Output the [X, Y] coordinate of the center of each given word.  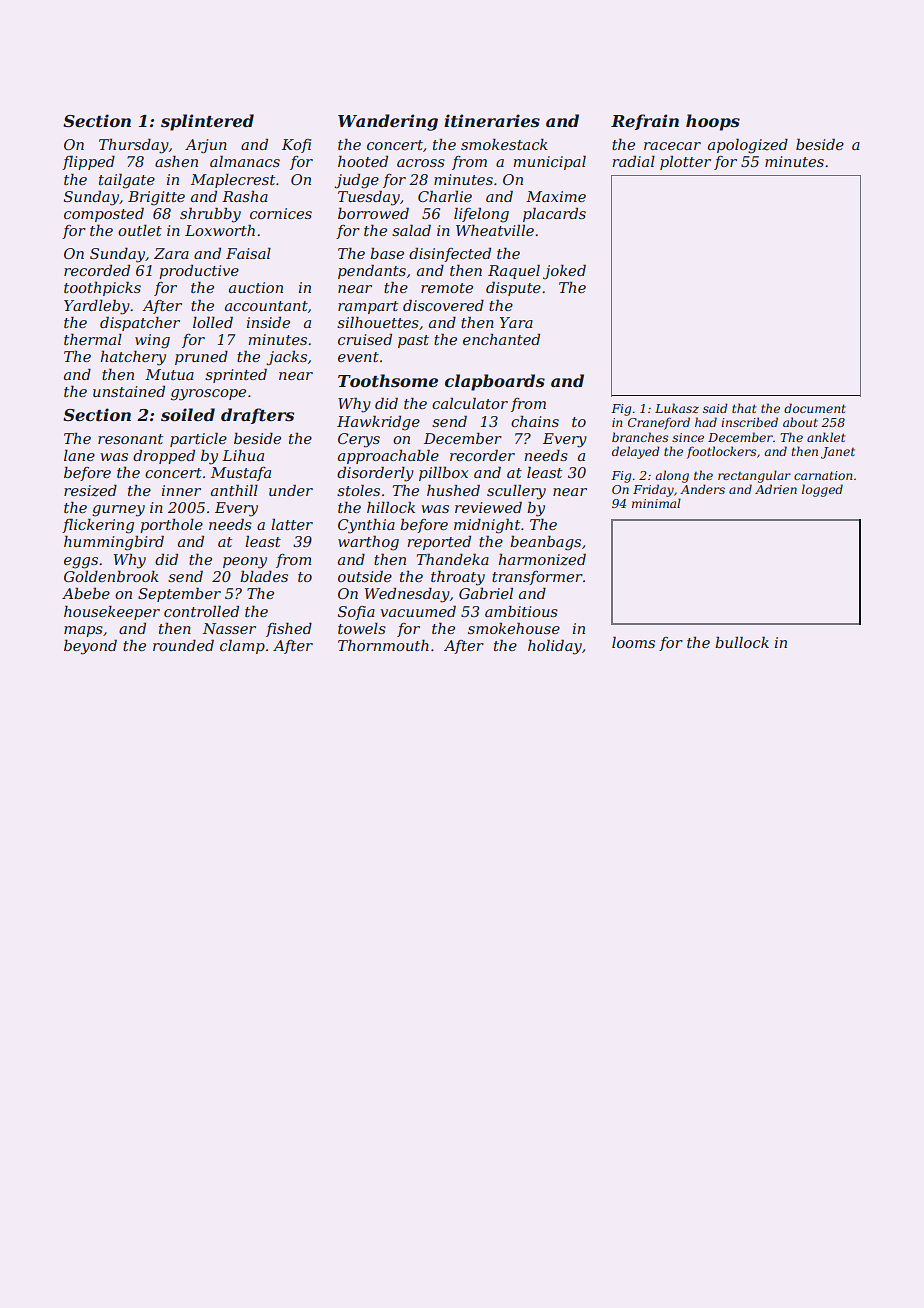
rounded [183, 645]
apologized [748, 146]
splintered [207, 122]
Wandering [388, 122]
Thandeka [453, 559]
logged [822, 490]
